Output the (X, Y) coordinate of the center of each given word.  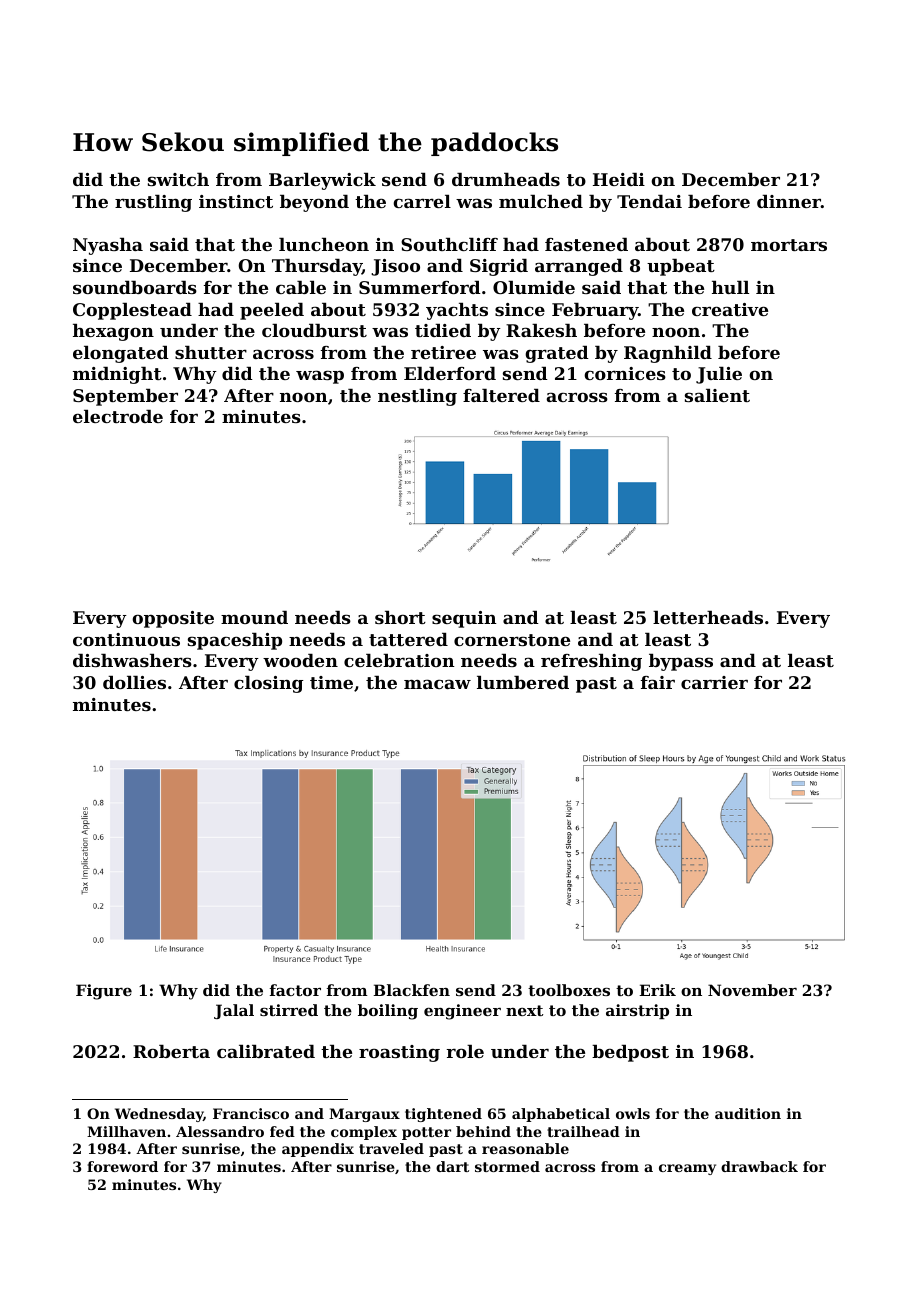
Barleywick (322, 181)
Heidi (619, 179)
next (524, 1010)
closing (269, 684)
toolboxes (569, 990)
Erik (657, 990)
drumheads (506, 179)
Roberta (171, 1051)
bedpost (630, 1053)
